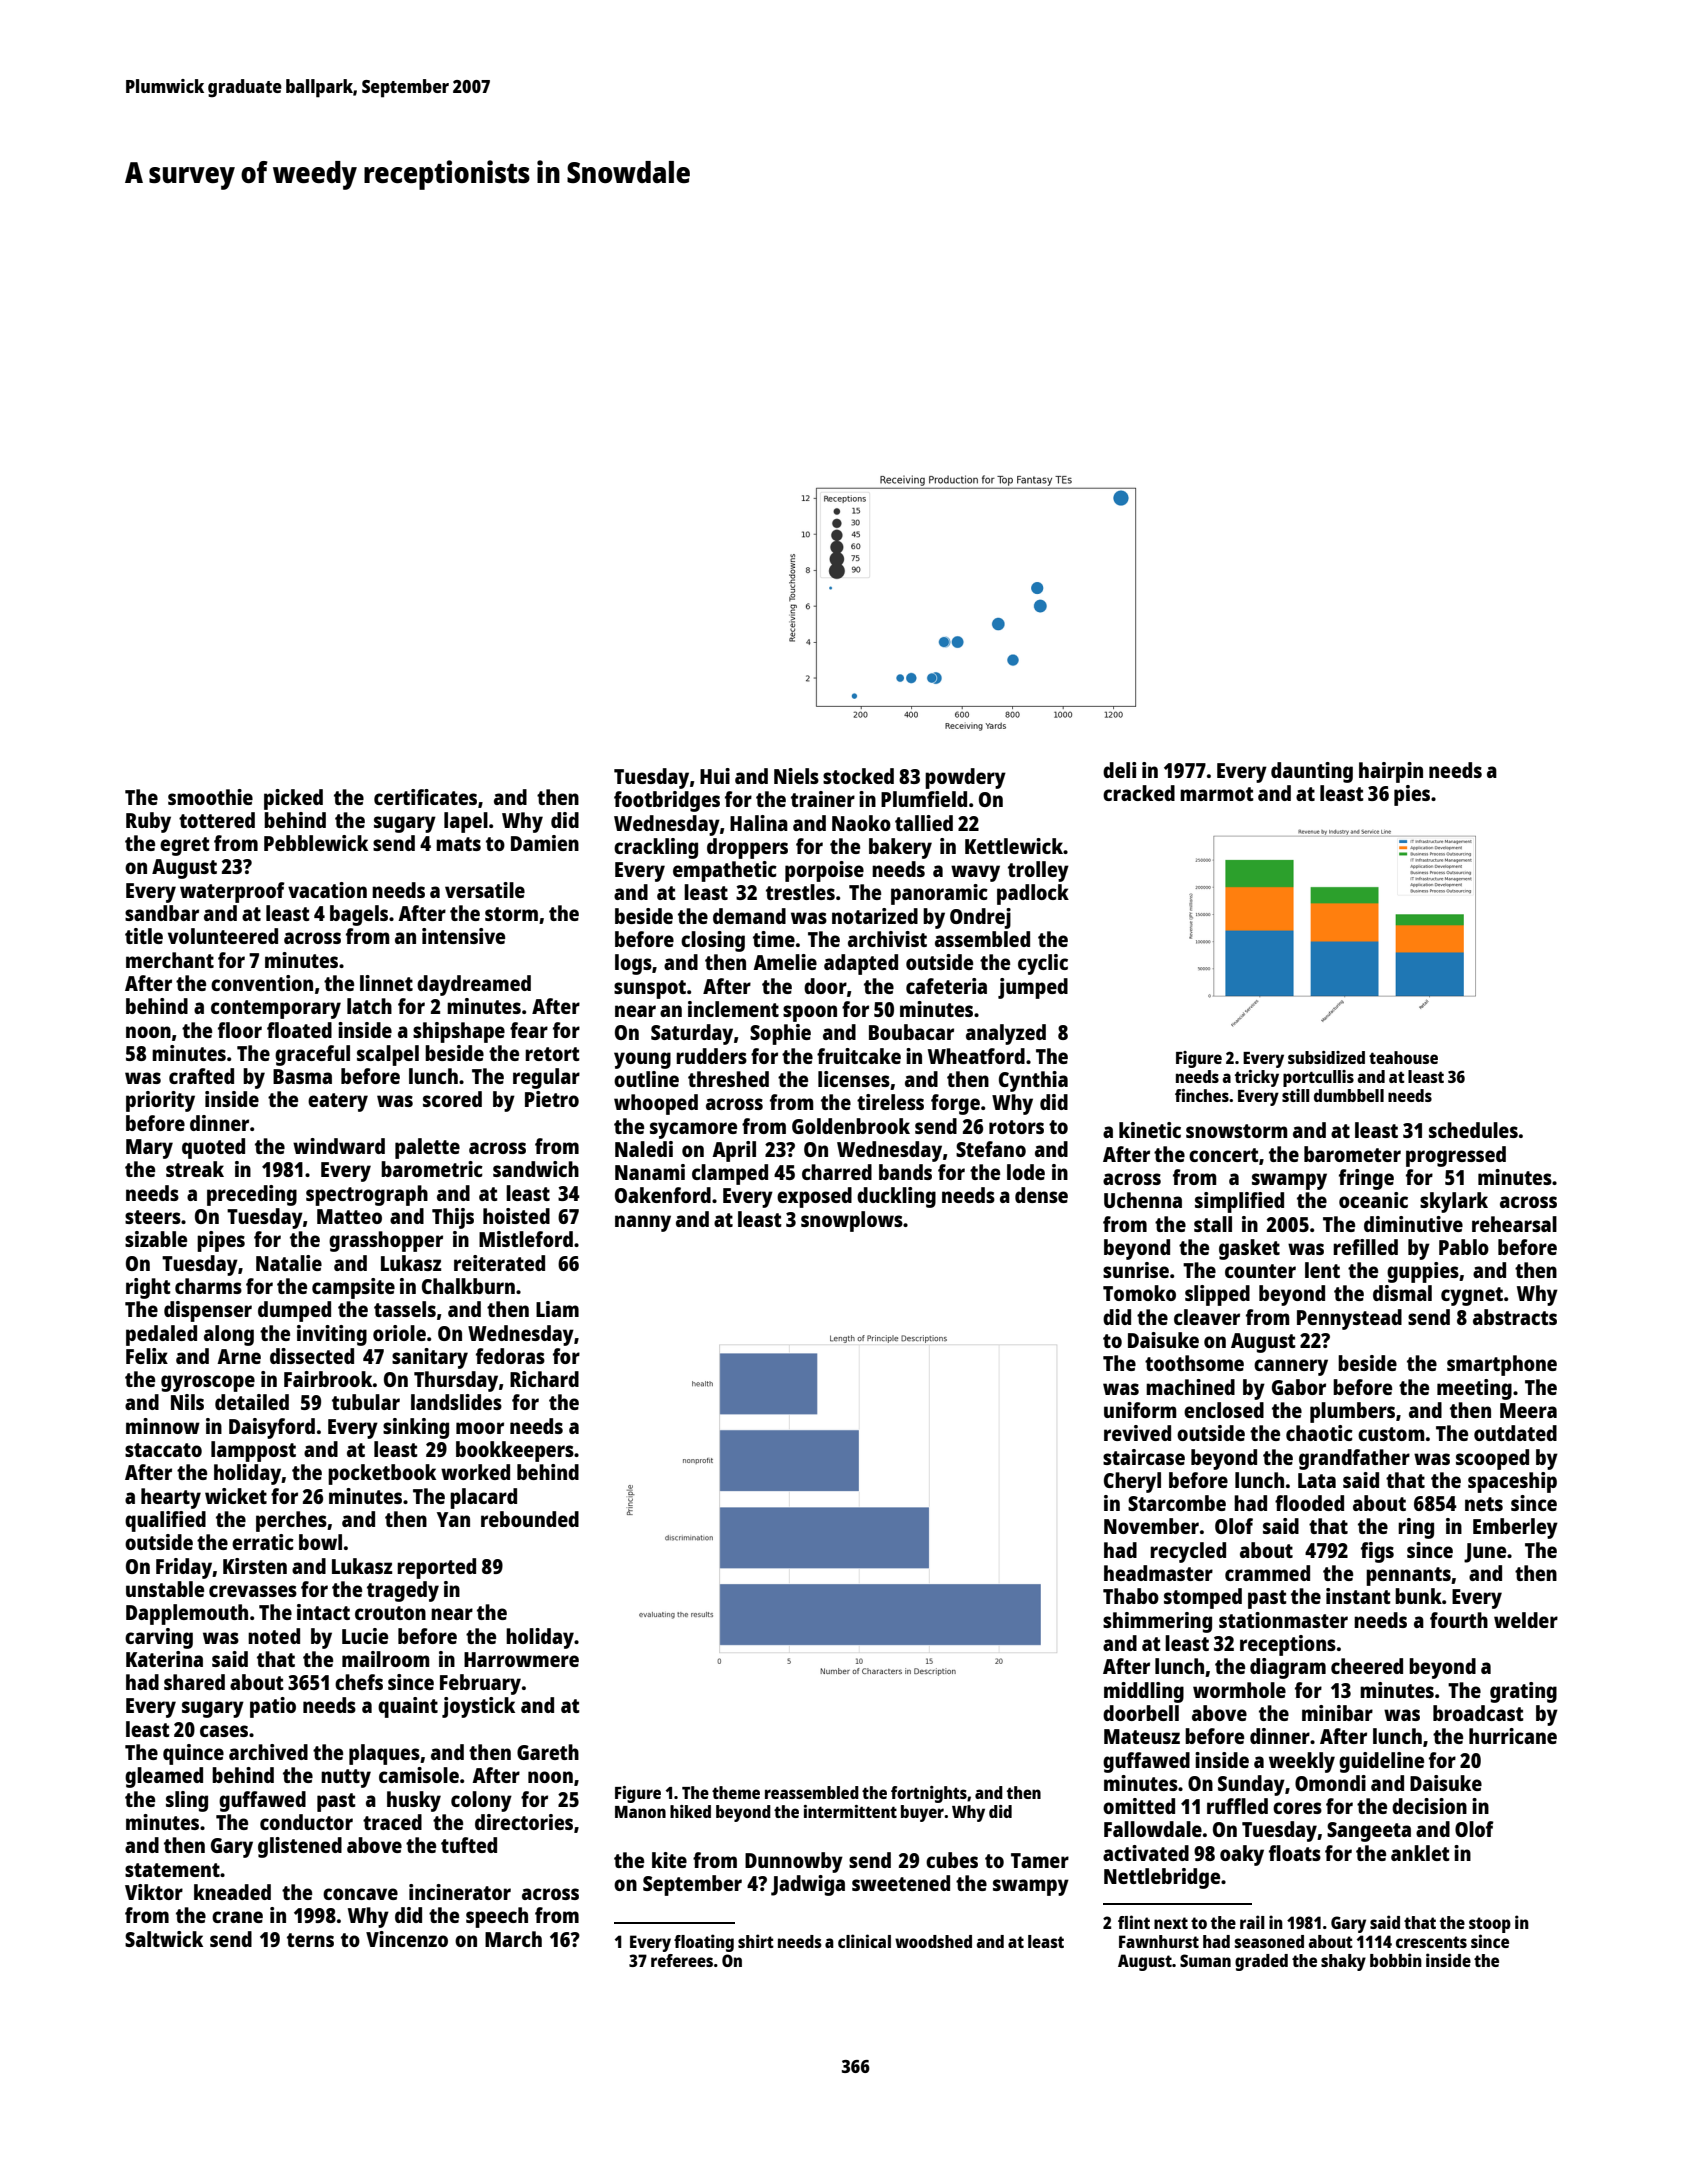 Image resolution: width=1683 pixels, height=2178 pixels. I want to click on seasoned, so click(1269, 1941).
